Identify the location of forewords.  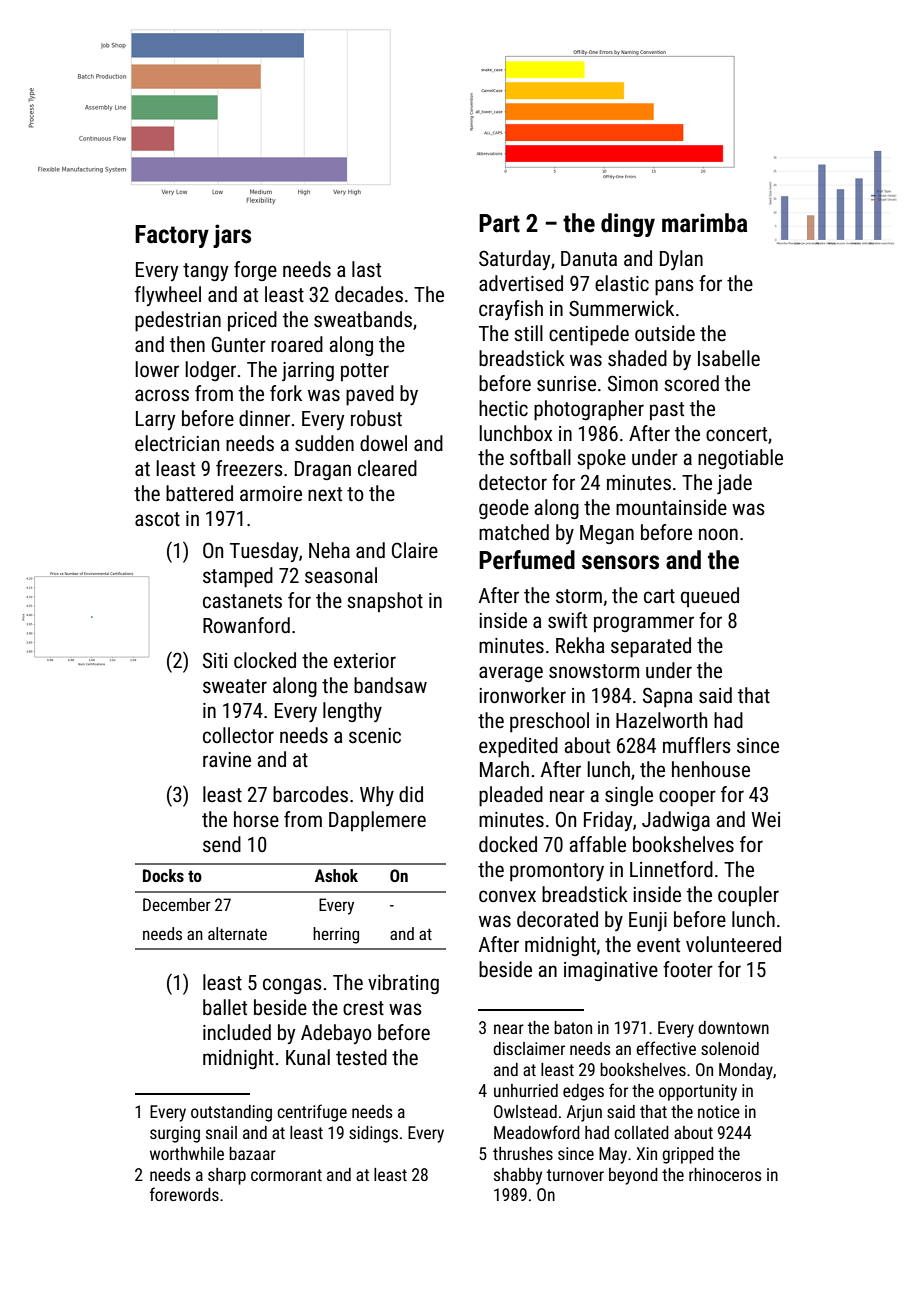
(184, 1194).
